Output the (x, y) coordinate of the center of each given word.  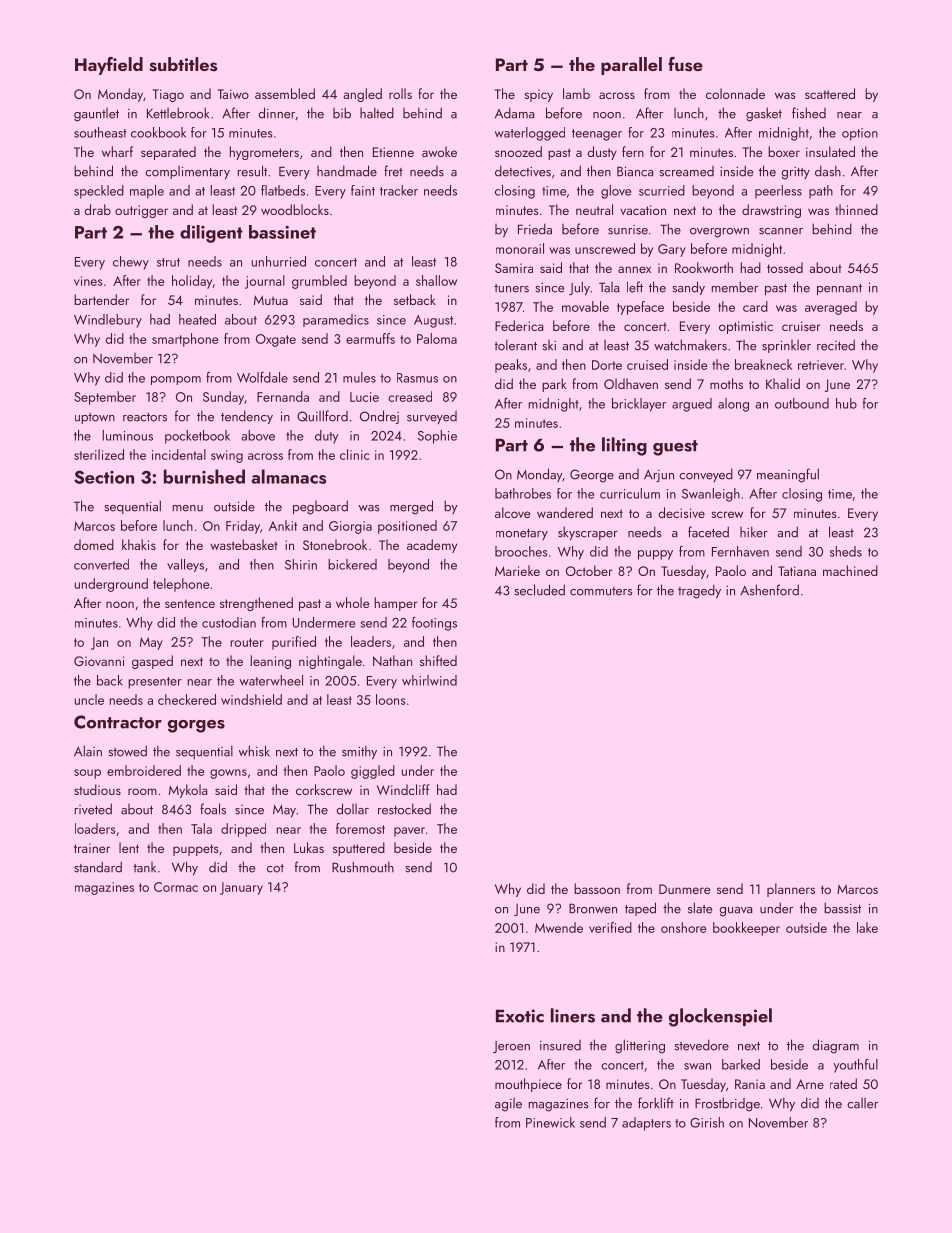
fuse (685, 64)
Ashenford (769, 590)
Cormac (176, 887)
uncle (89, 699)
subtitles (183, 64)
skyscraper (588, 533)
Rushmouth (363, 867)
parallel (631, 66)
